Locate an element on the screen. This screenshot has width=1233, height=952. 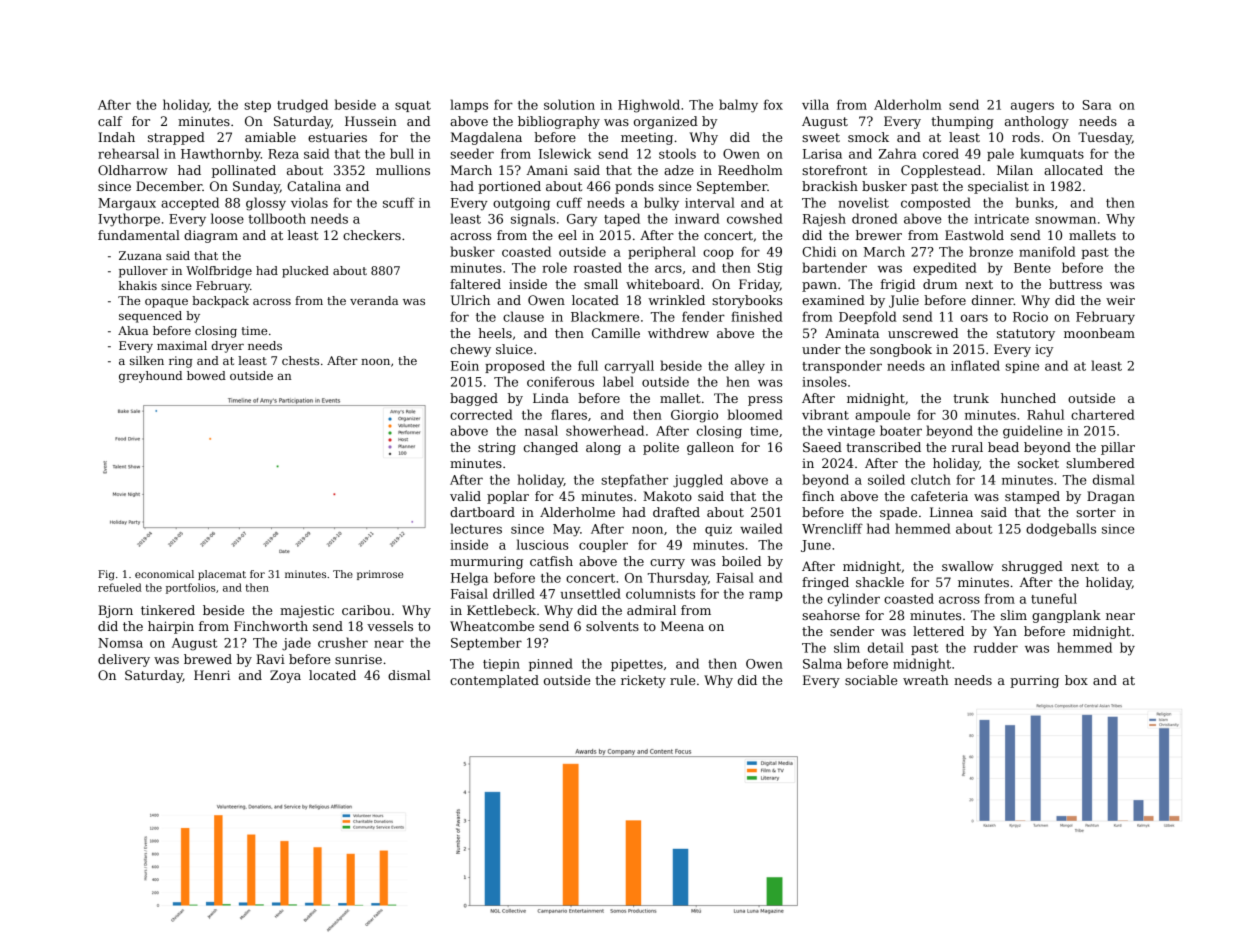
chests is located at coordinates (300, 360).
